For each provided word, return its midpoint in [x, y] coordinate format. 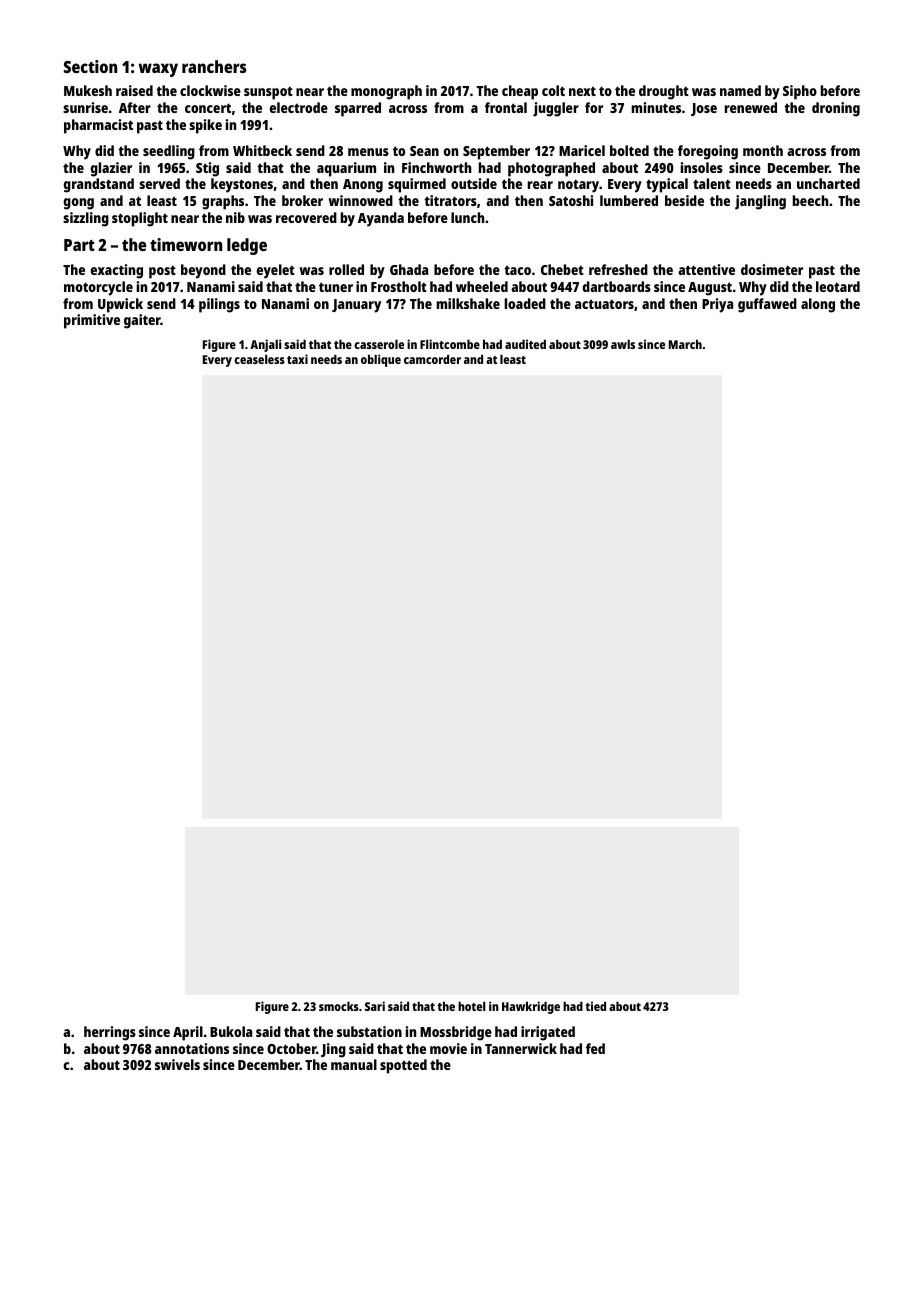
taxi [297, 359]
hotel [472, 1006]
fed [595, 1048]
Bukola [231, 1031]
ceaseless [259, 359]
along [818, 305]
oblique [381, 360]
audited [525, 344]
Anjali [266, 345]
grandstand [99, 185]
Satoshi [571, 200]
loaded [525, 303]
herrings [110, 1033]
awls [623, 344]
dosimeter [772, 269]
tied [595, 1006]
